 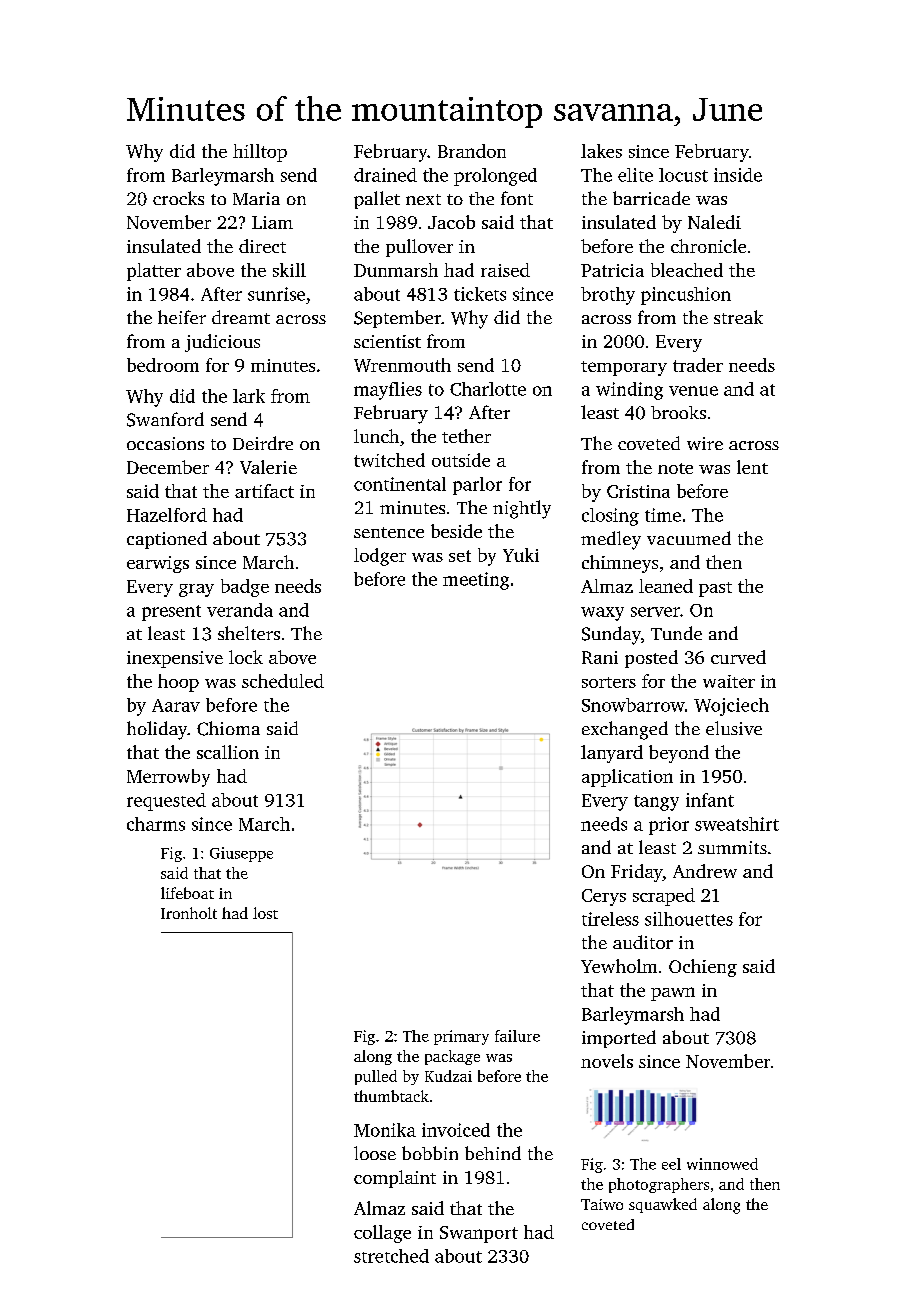 I want to click on past, so click(x=715, y=589).
